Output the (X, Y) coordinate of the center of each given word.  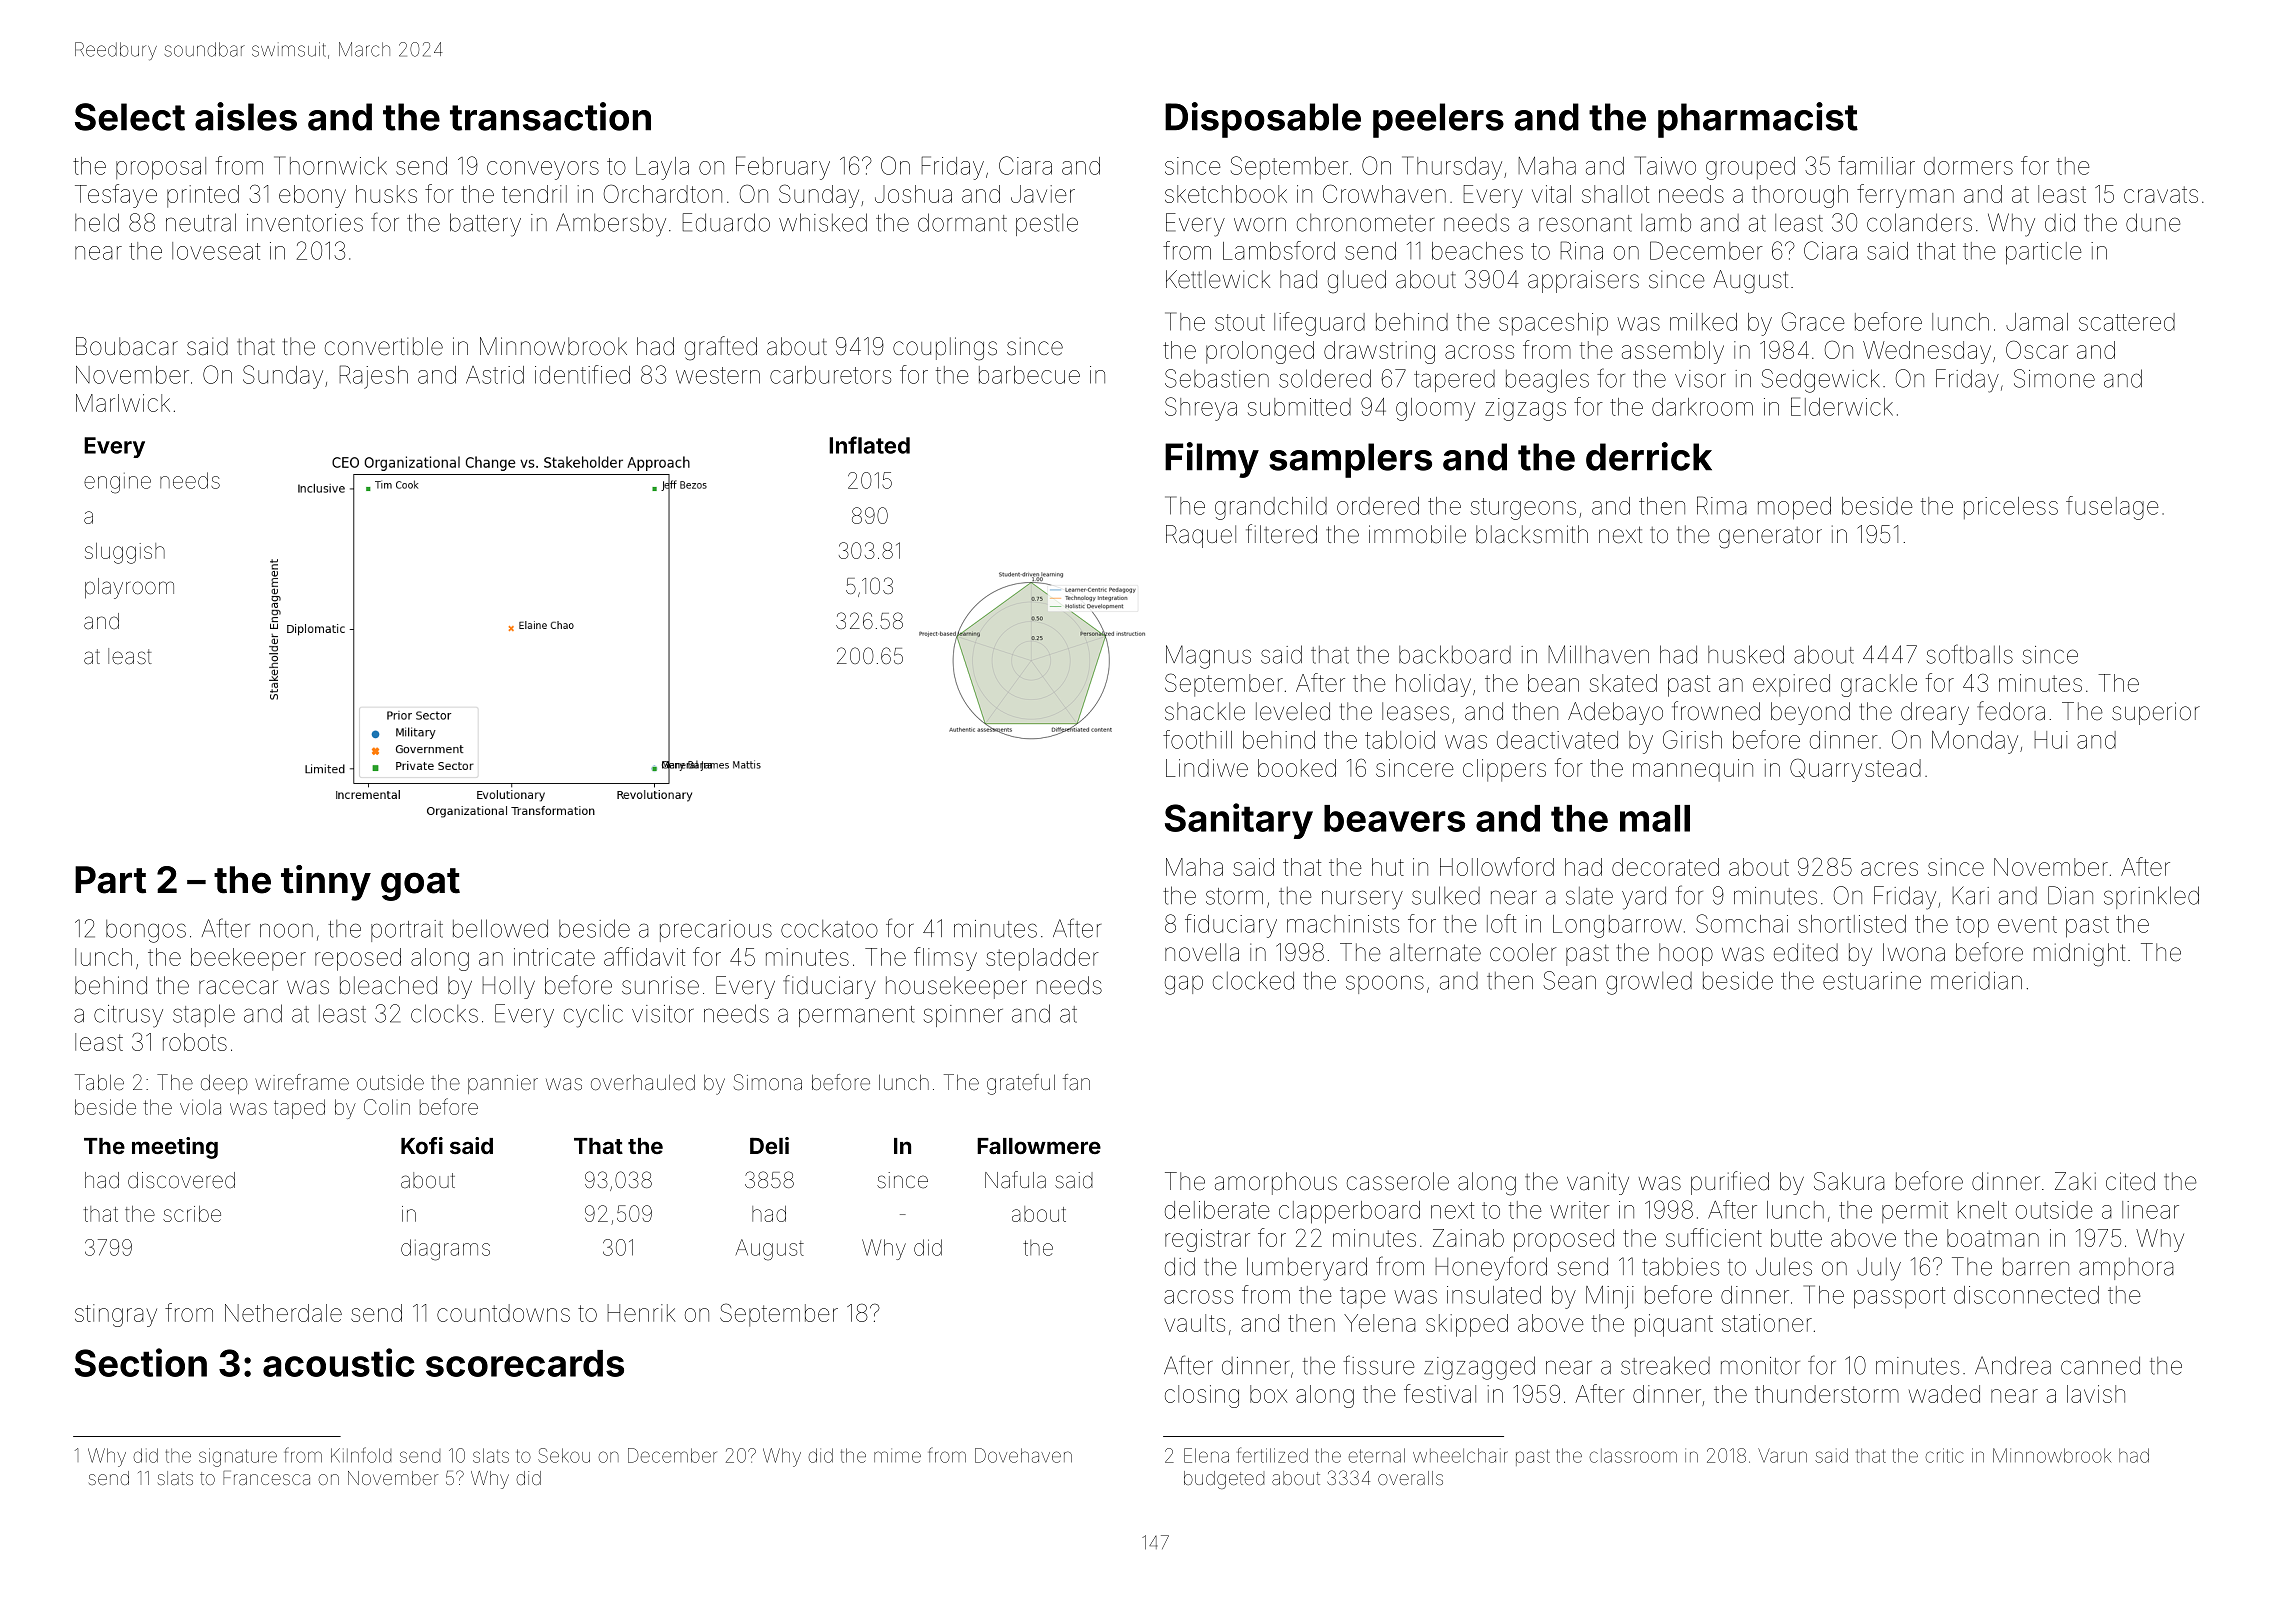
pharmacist (1758, 120)
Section (141, 1362)
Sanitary (1239, 821)
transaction (550, 116)
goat (420, 884)
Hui (2051, 740)
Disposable (1263, 120)
